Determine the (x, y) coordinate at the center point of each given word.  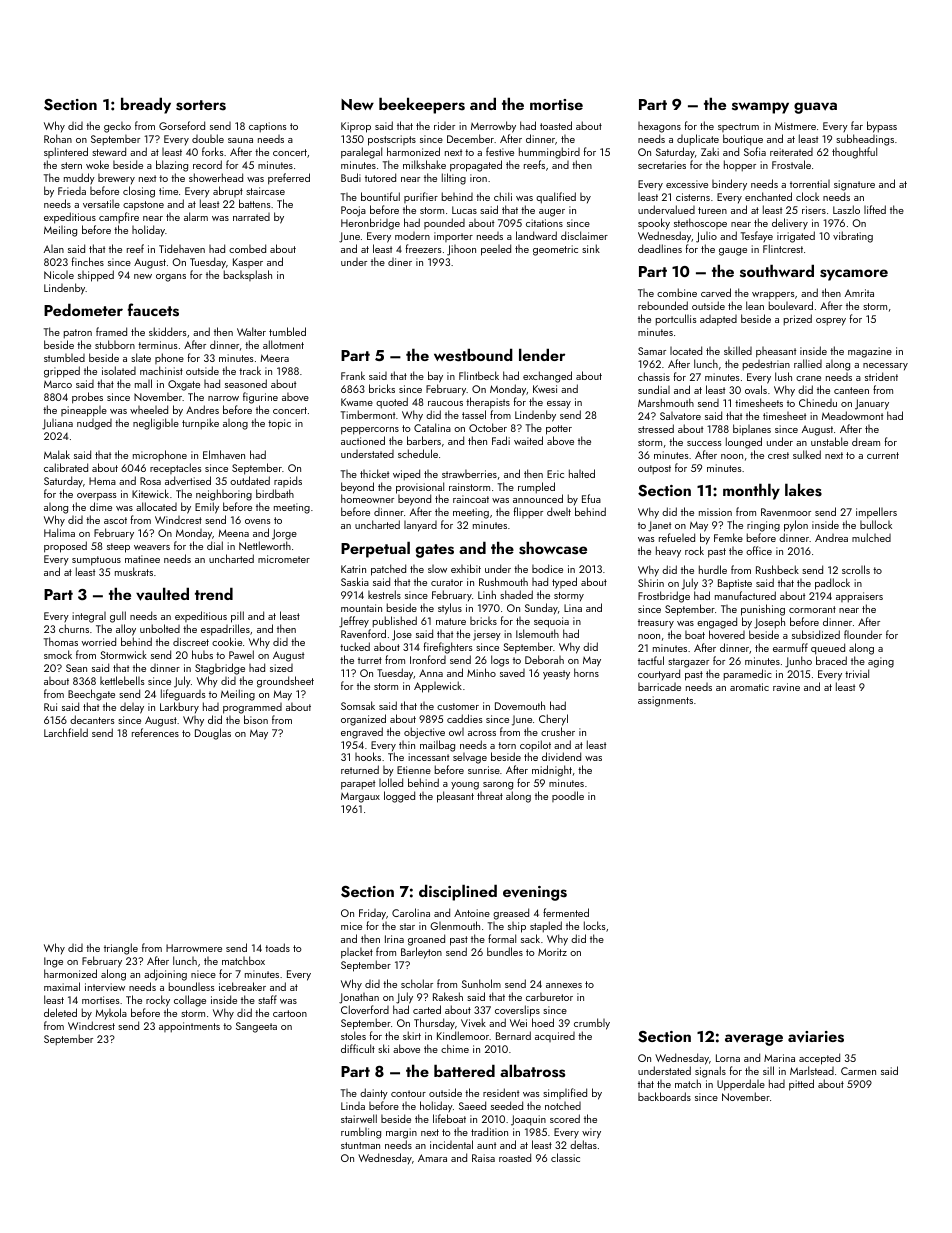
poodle (568, 796)
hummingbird (549, 153)
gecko (117, 127)
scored (565, 1118)
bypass (882, 127)
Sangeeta (256, 1027)
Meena (233, 533)
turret (370, 660)
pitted (801, 1085)
